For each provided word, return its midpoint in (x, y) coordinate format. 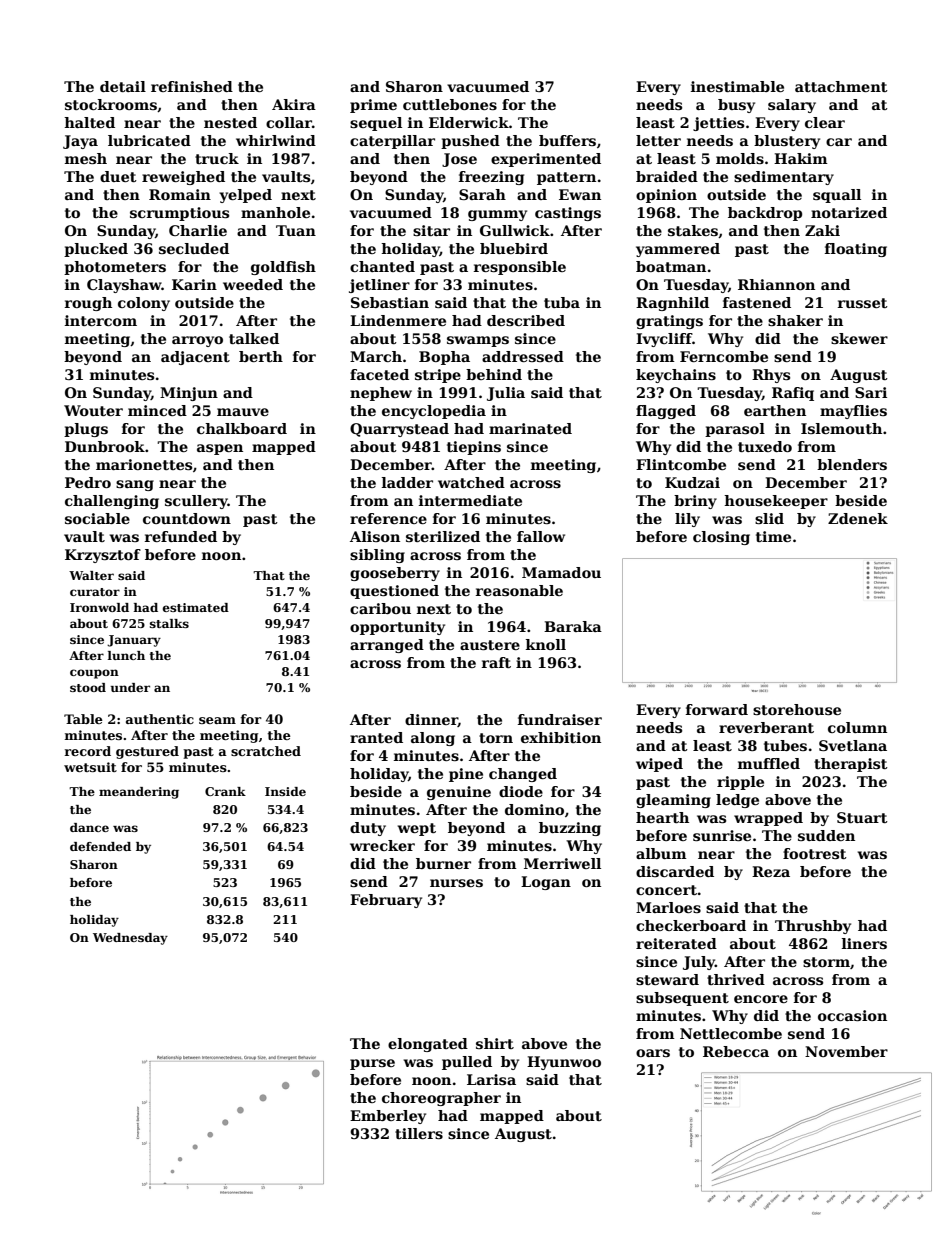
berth (261, 356)
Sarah (482, 194)
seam (217, 720)
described (526, 320)
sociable (97, 518)
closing (721, 538)
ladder (407, 482)
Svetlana (853, 745)
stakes (693, 230)
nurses (456, 883)
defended (100, 846)
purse (372, 1064)
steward (667, 979)
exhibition (561, 737)
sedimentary (784, 178)
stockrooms (111, 104)
